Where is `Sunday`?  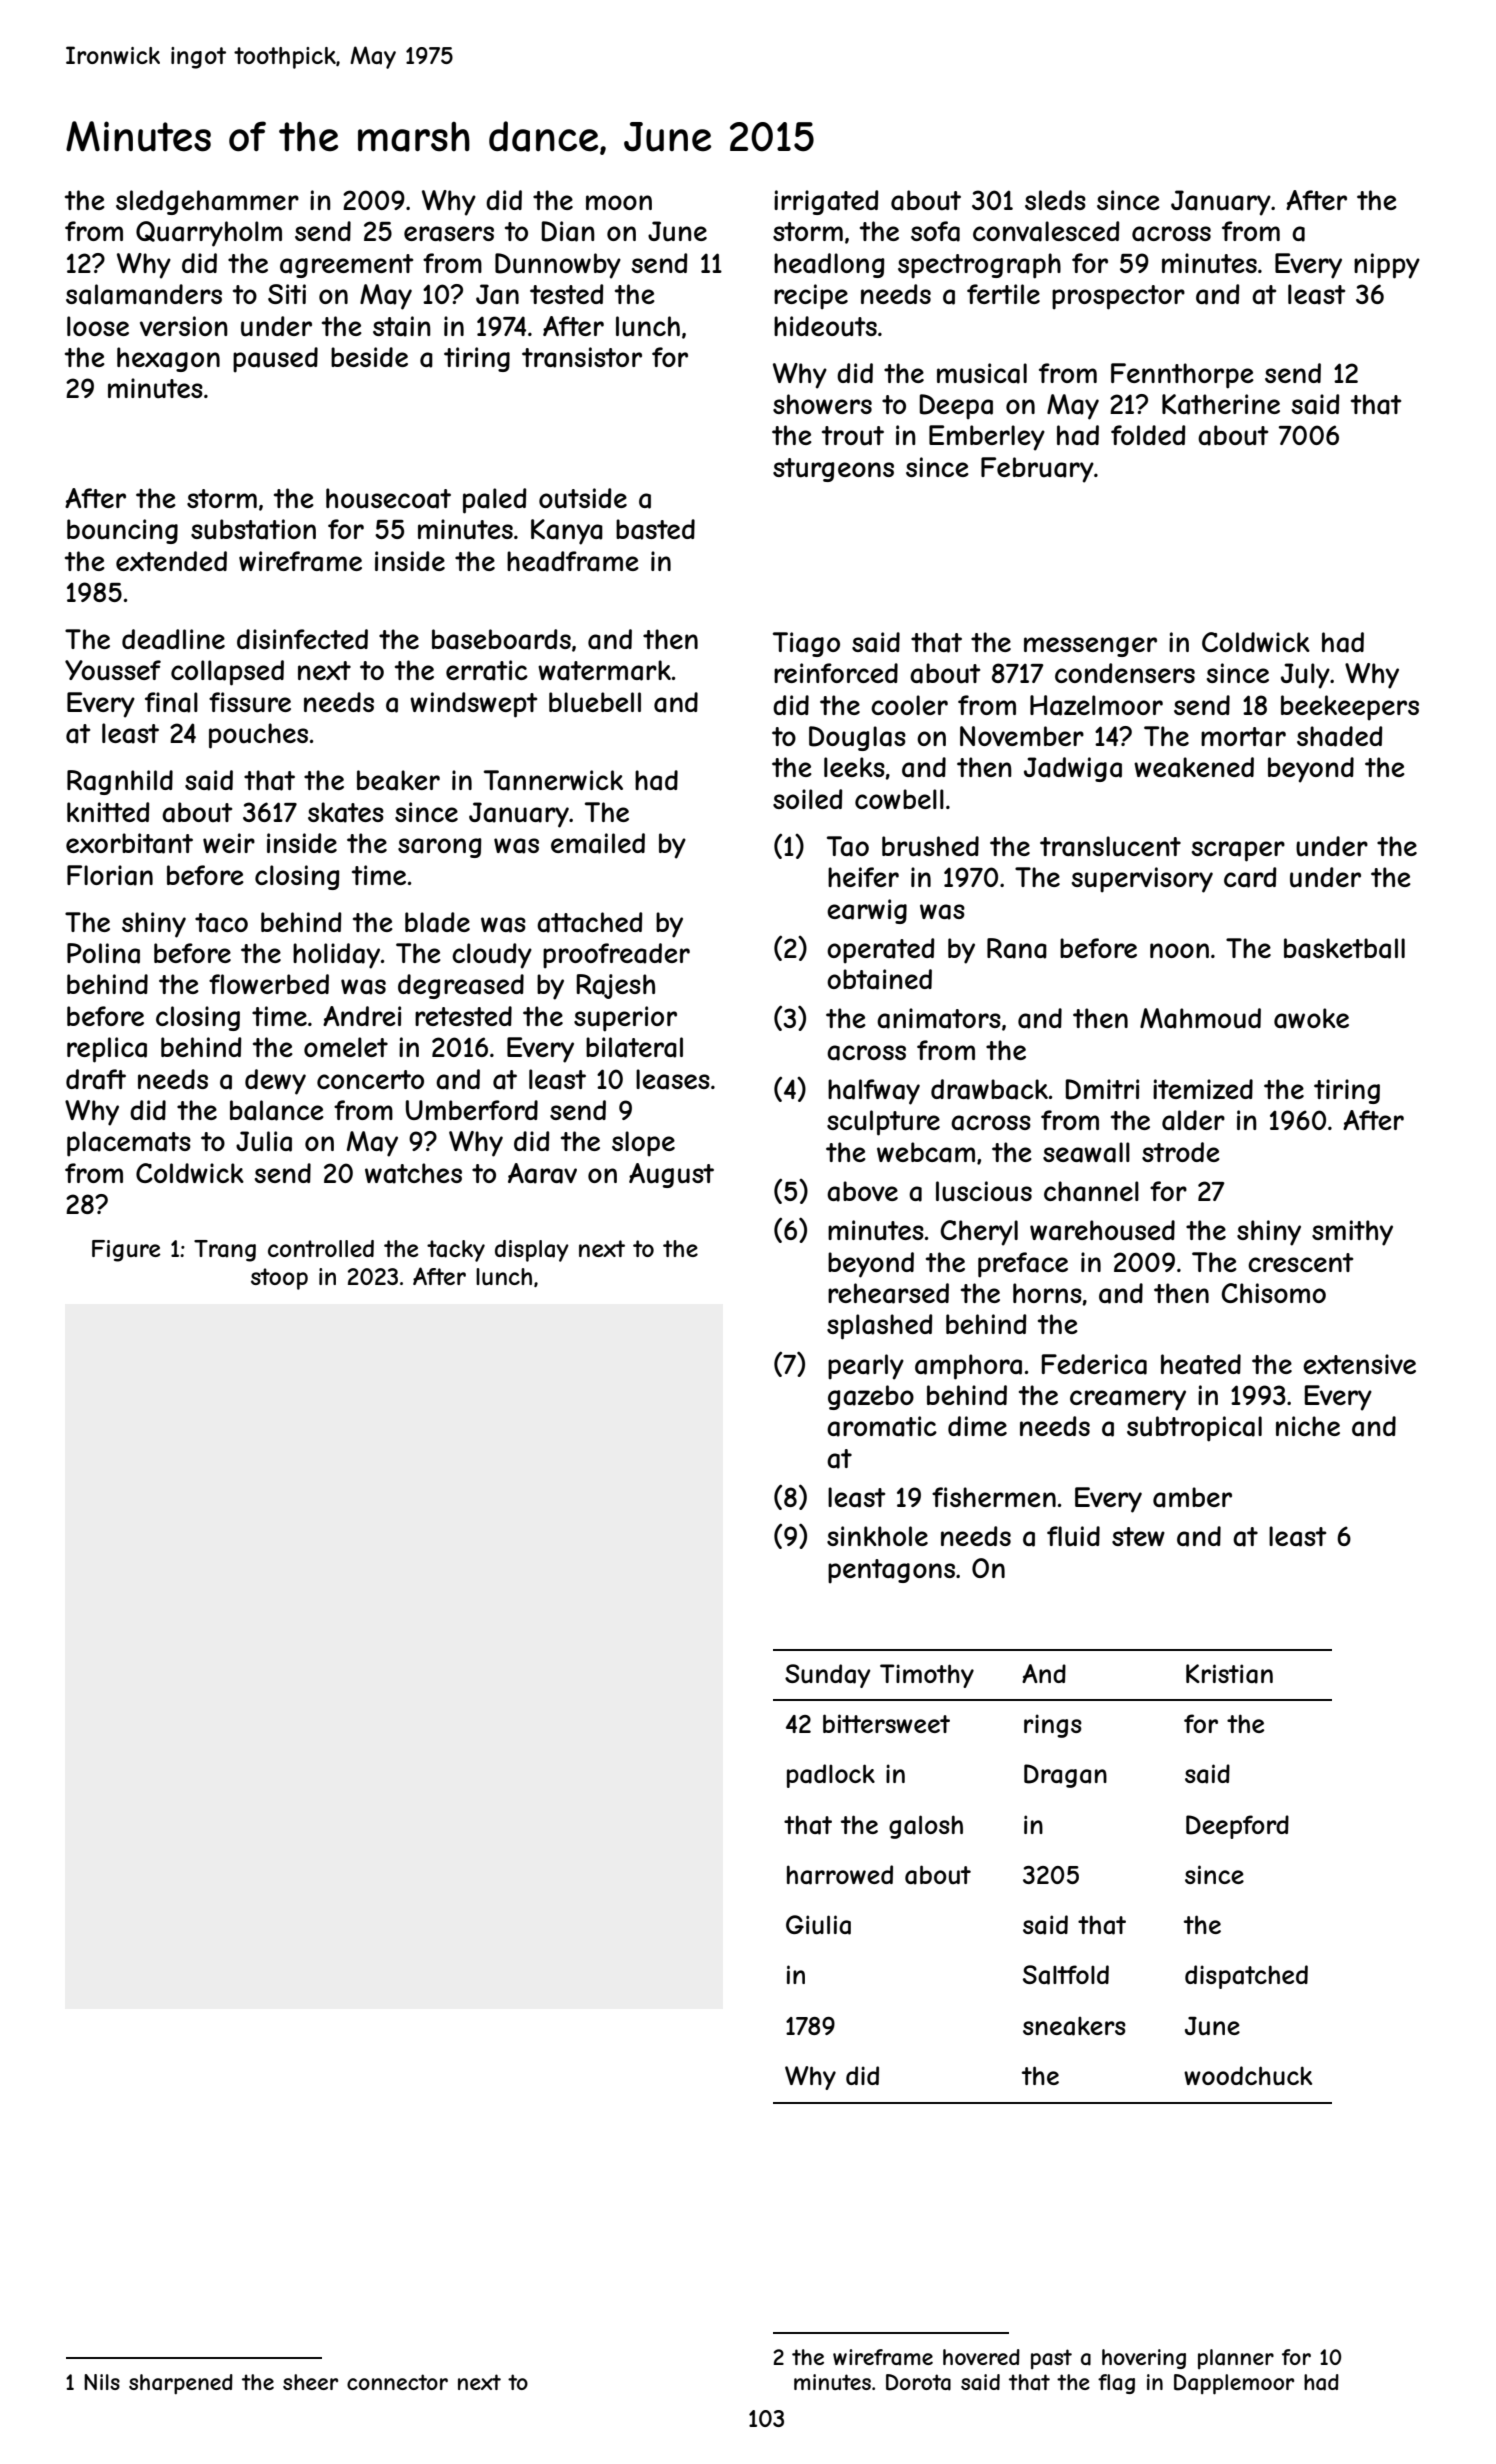 Sunday is located at coordinates (828, 1676).
